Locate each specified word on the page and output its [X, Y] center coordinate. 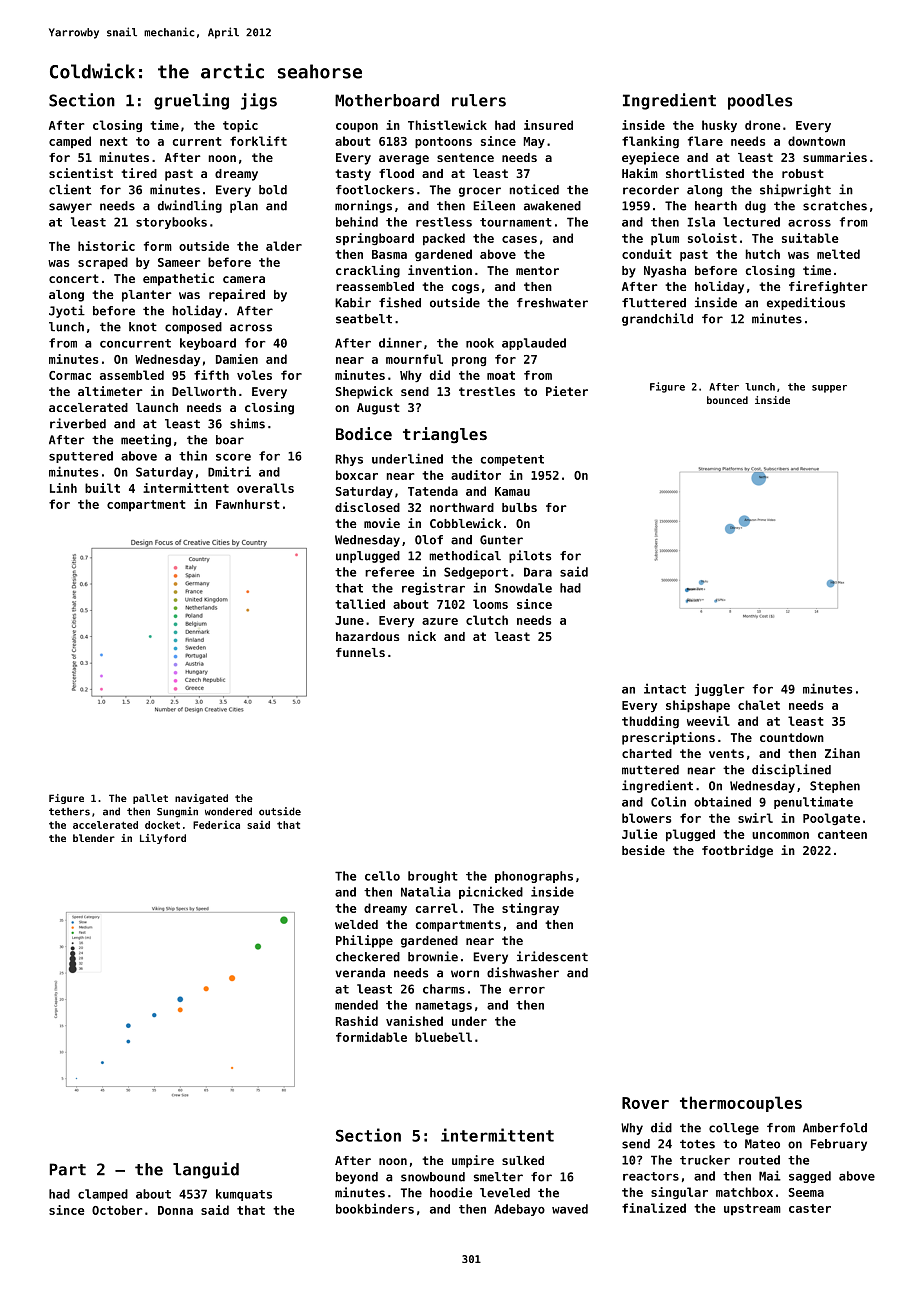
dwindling [190, 206]
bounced [727, 400]
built [102, 488]
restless [444, 222]
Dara [538, 572]
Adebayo [519, 1210]
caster [810, 1208]
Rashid [357, 1021]
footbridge [737, 851]
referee [389, 572]
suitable [810, 238]
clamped [103, 1195]
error [527, 990]
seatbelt [364, 319]
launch [157, 407]
